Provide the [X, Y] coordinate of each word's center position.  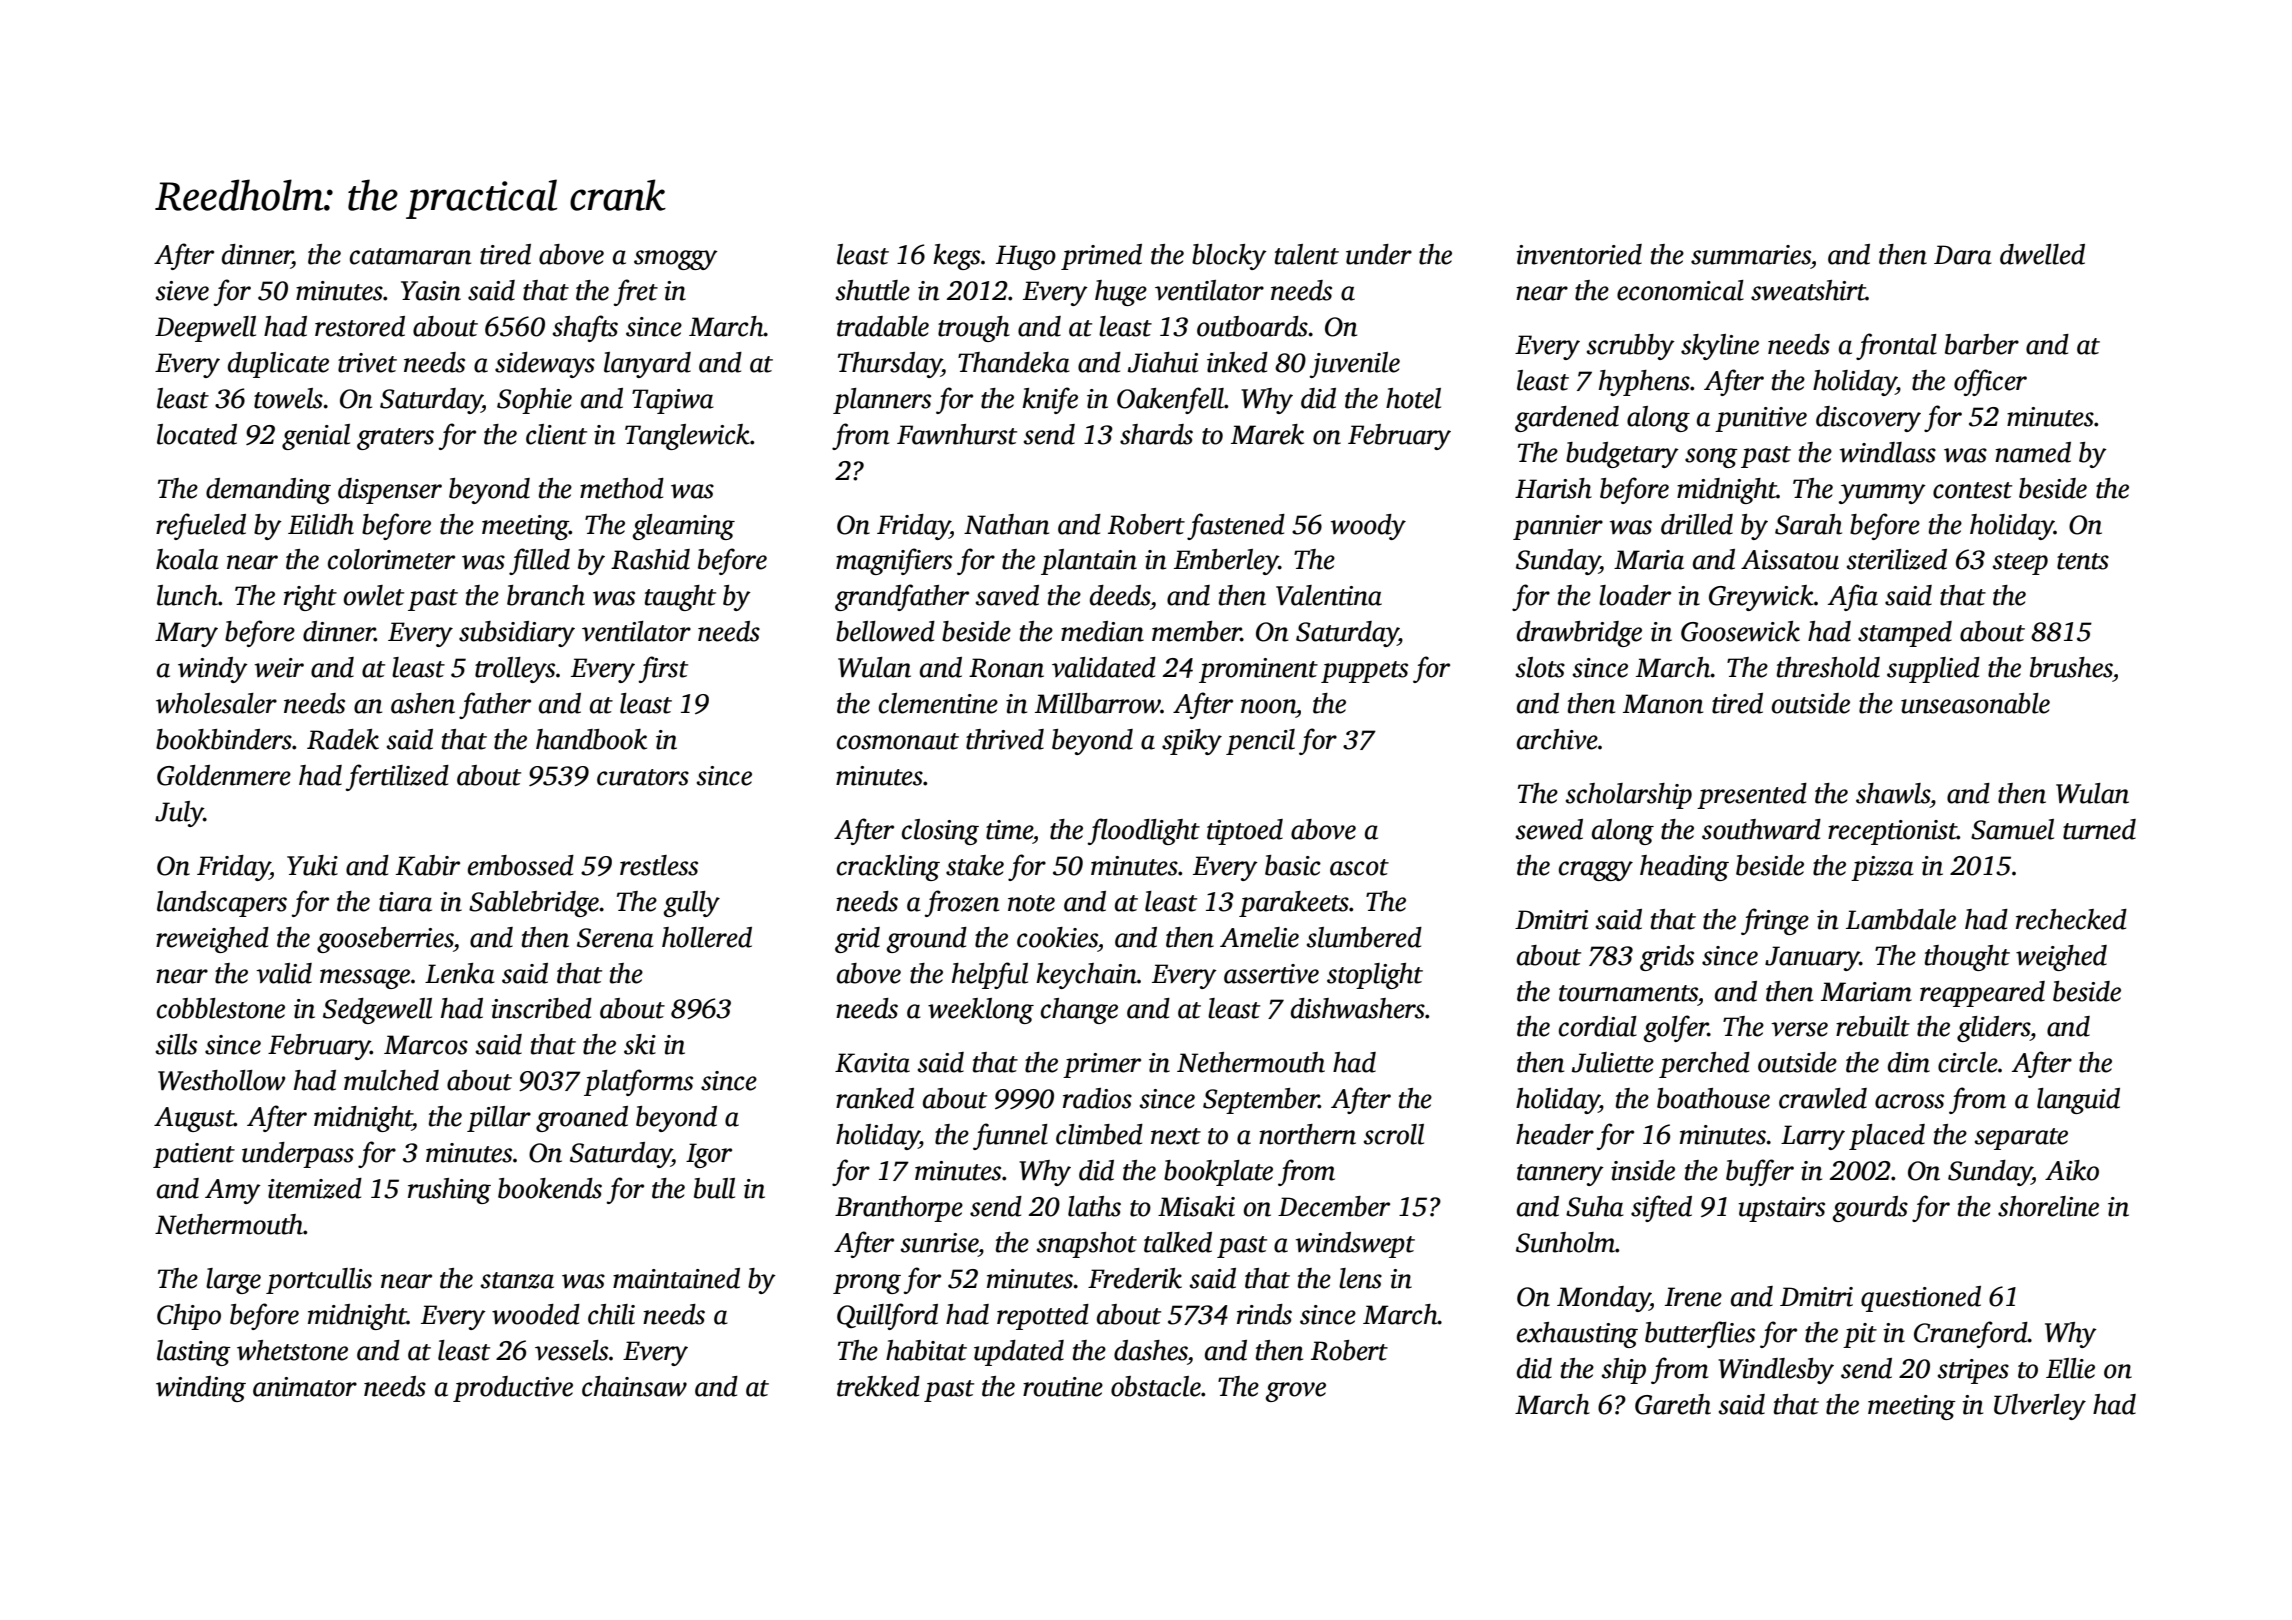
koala [187, 559]
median [1102, 631]
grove [1296, 1392]
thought [1967, 958]
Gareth [1673, 1404]
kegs [956, 257]
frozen [962, 903]
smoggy [676, 260]
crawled [1823, 1098]
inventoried [1579, 254]
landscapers [222, 904]
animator [305, 1387]
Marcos [426, 1045]
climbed [1099, 1134]
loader [1635, 595]
